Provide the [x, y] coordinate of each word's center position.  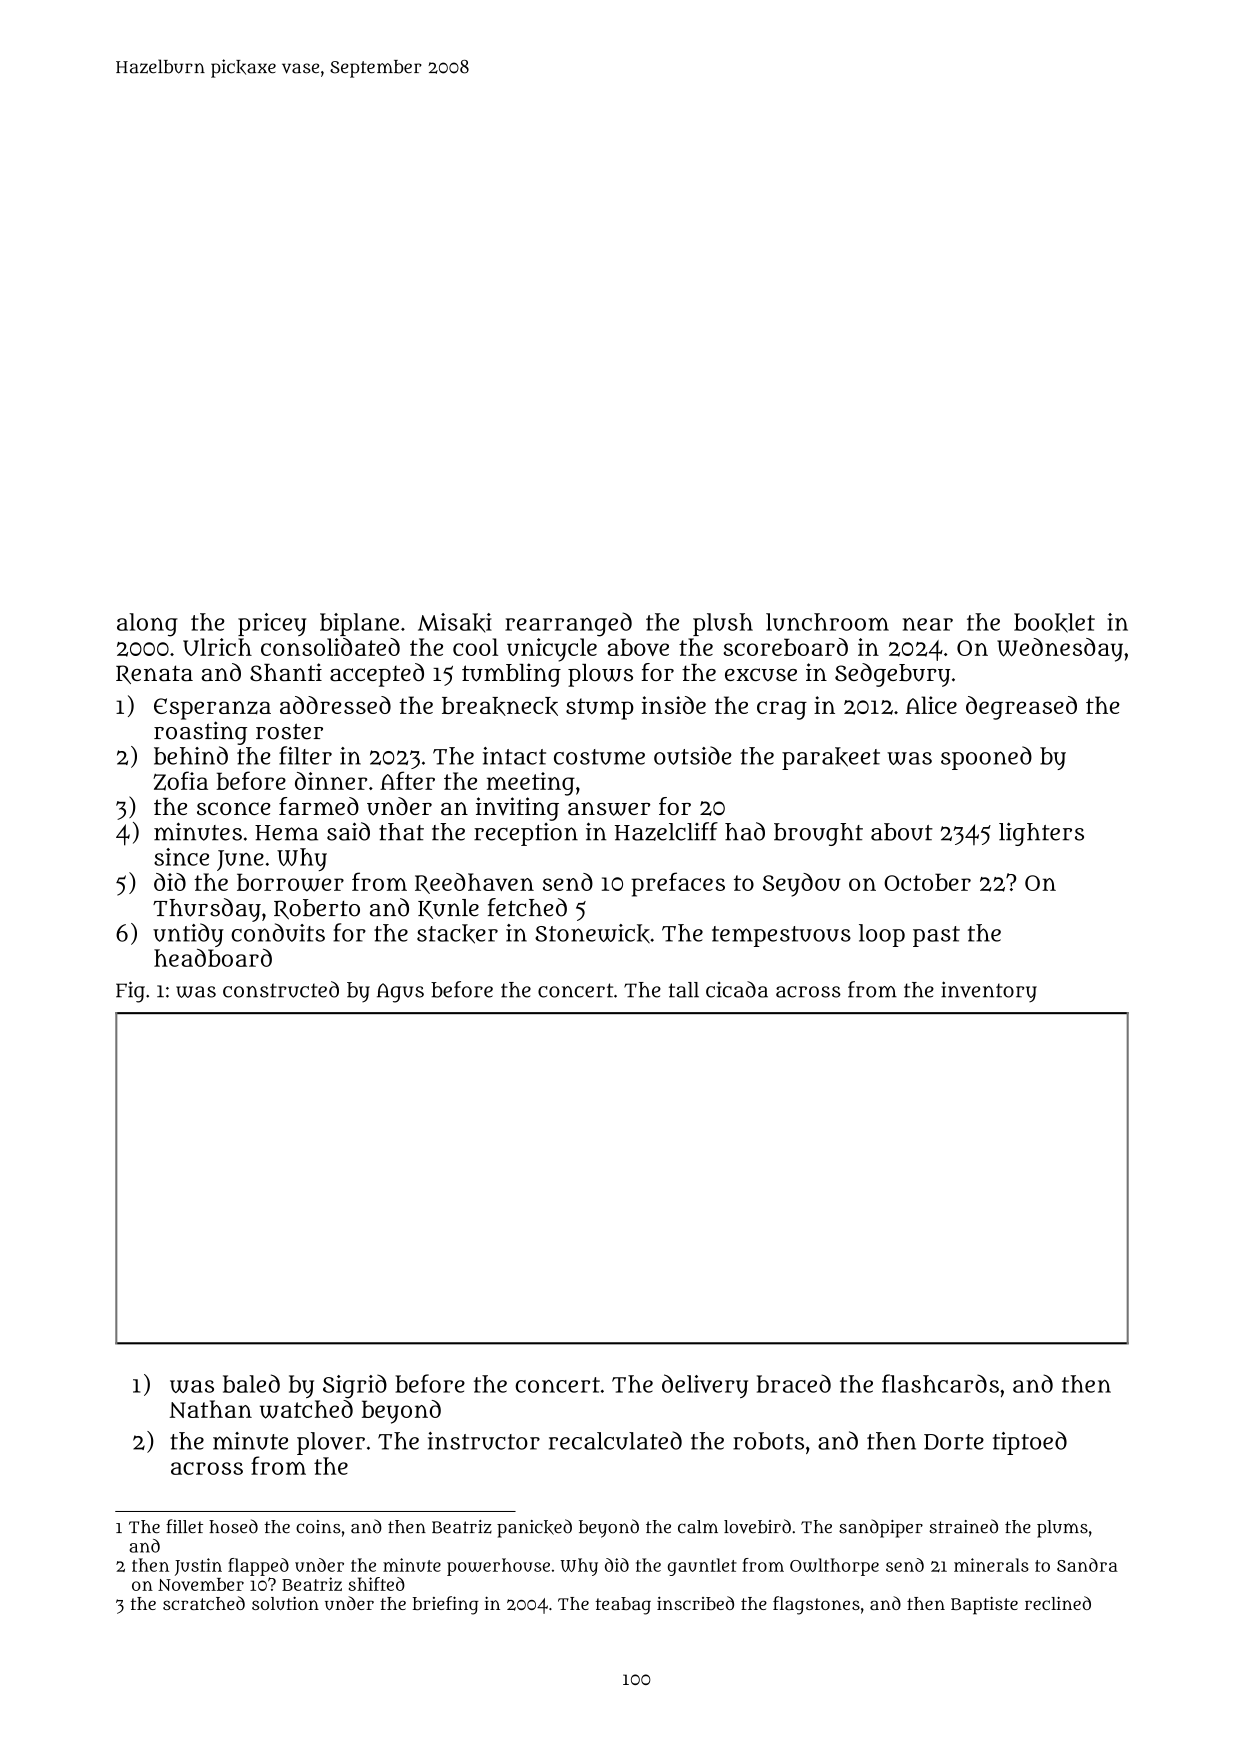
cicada [737, 989]
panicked [534, 1528]
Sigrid [355, 1386]
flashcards [940, 1383]
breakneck [500, 706]
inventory [989, 991]
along [147, 625]
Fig [130, 992]
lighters [1041, 834]
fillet [184, 1526]
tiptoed [1030, 1443]
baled [251, 1383]
